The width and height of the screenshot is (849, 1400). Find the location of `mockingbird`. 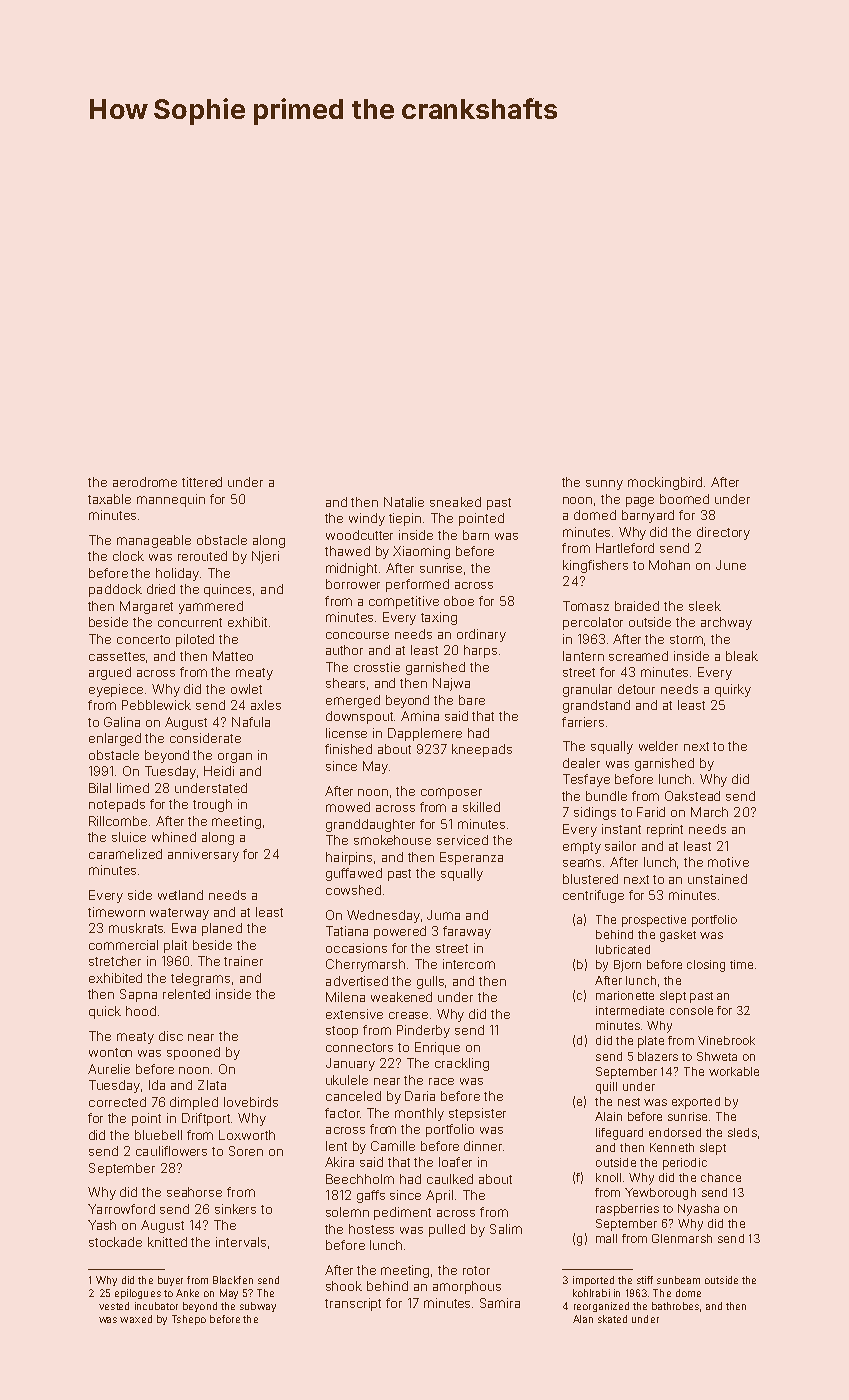

mockingbird is located at coordinates (665, 483).
